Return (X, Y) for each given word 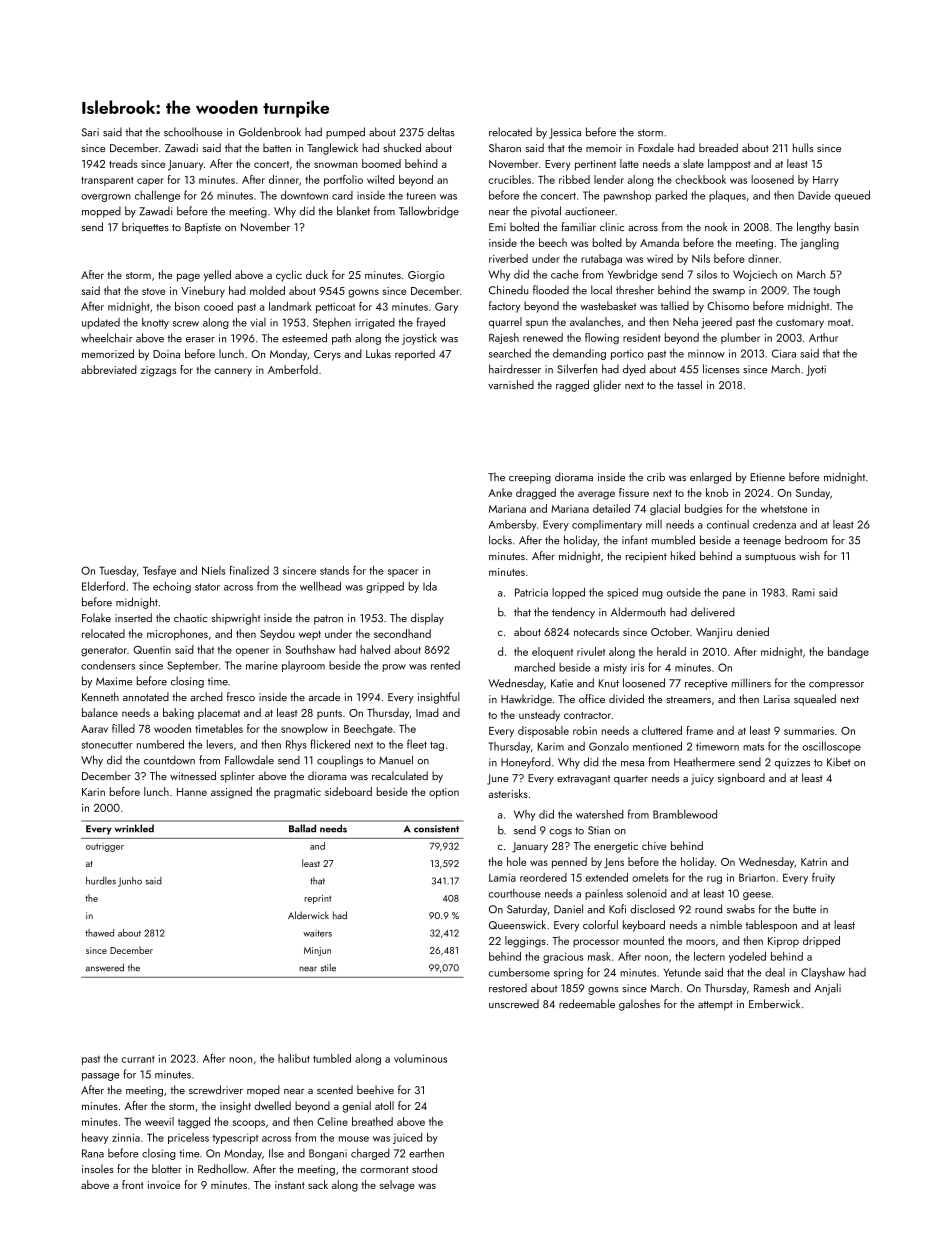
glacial (665, 510)
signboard (741, 779)
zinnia (126, 1138)
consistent (436, 829)
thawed (99, 933)
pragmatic (297, 793)
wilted (380, 179)
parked (671, 196)
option (444, 793)
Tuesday (118, 571)
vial (258, 322)
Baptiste (203, 228)
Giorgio (426, 276)
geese (757, 896)
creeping (530, 478)
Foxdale (656, 147)
